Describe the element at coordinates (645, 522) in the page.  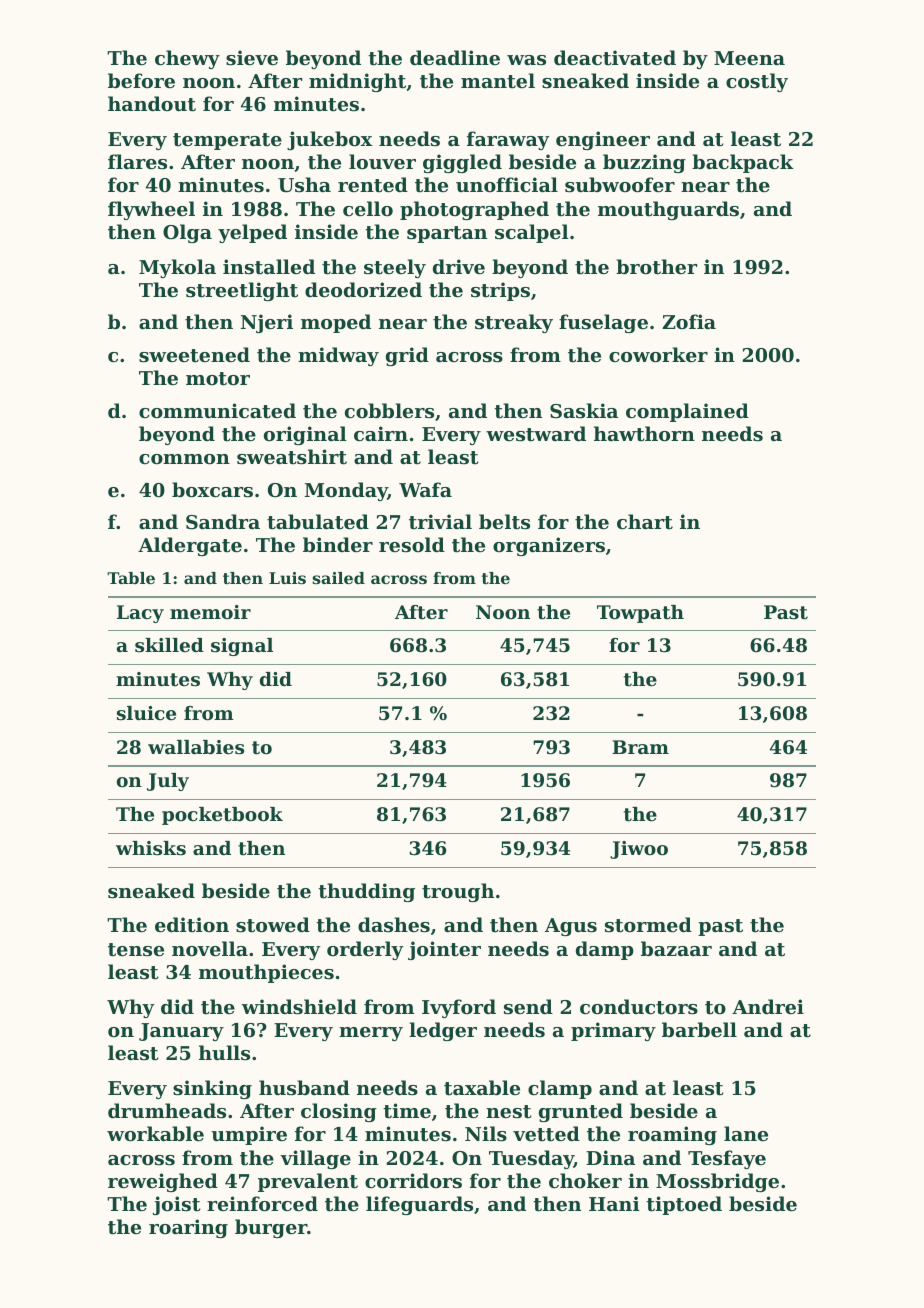
I see `chart` at that location.
